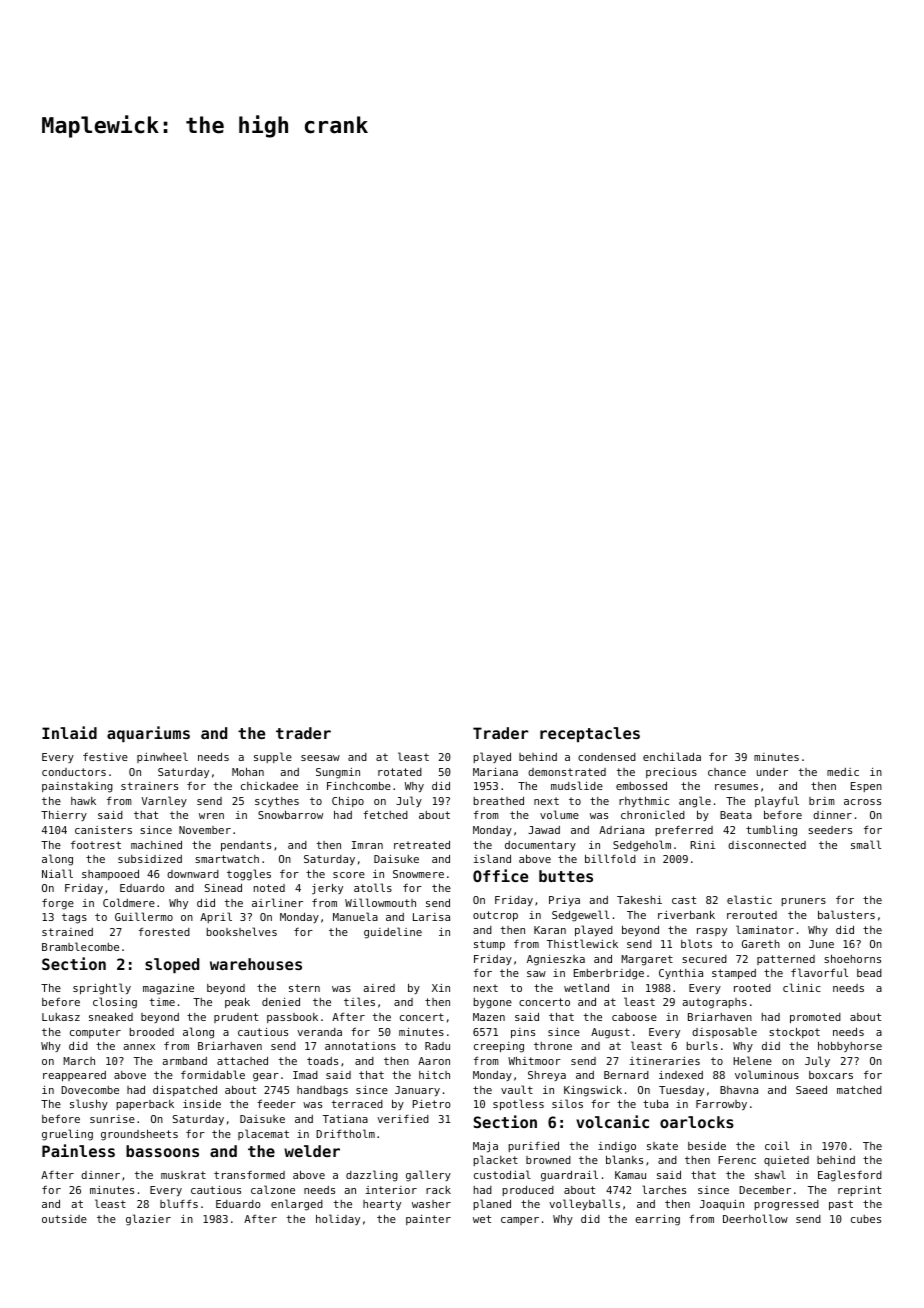  What do you see at coordinates (859, 1090) in the screenshot?
I see `matched` at bounding box center [859, 1090].
